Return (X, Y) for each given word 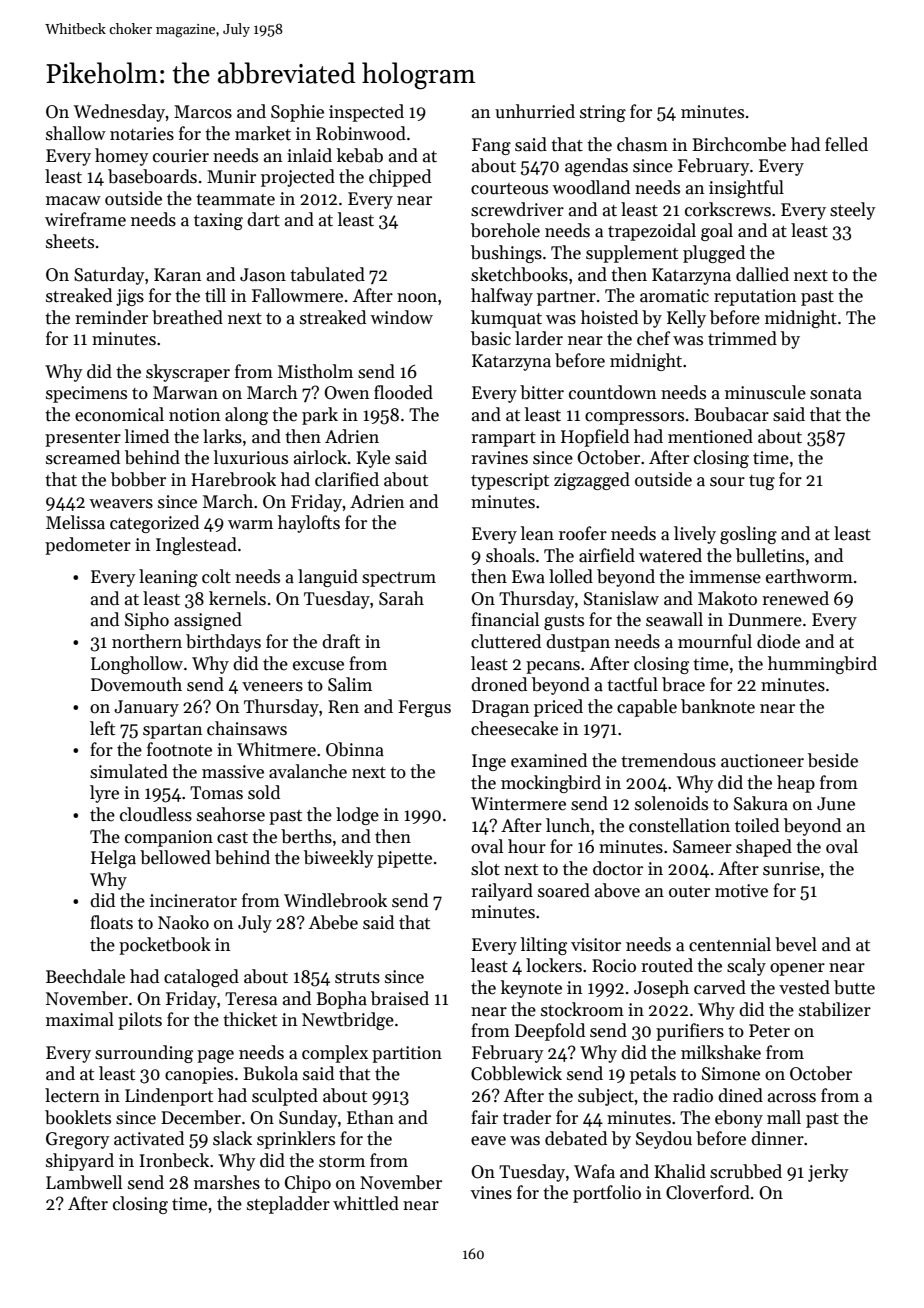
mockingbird (551, 784)
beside (833, 760)
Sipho (147, 621)
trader (527, 1117)
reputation (755, 297)
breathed (187, 317)
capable (647, 708)
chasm (642, 144)
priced (558, 708)
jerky (828, 1173)
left (102, 728)
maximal (80, 1019)
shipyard (80, 1162)
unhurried (535, 111)
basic (491, 338)
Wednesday (120, 113)
